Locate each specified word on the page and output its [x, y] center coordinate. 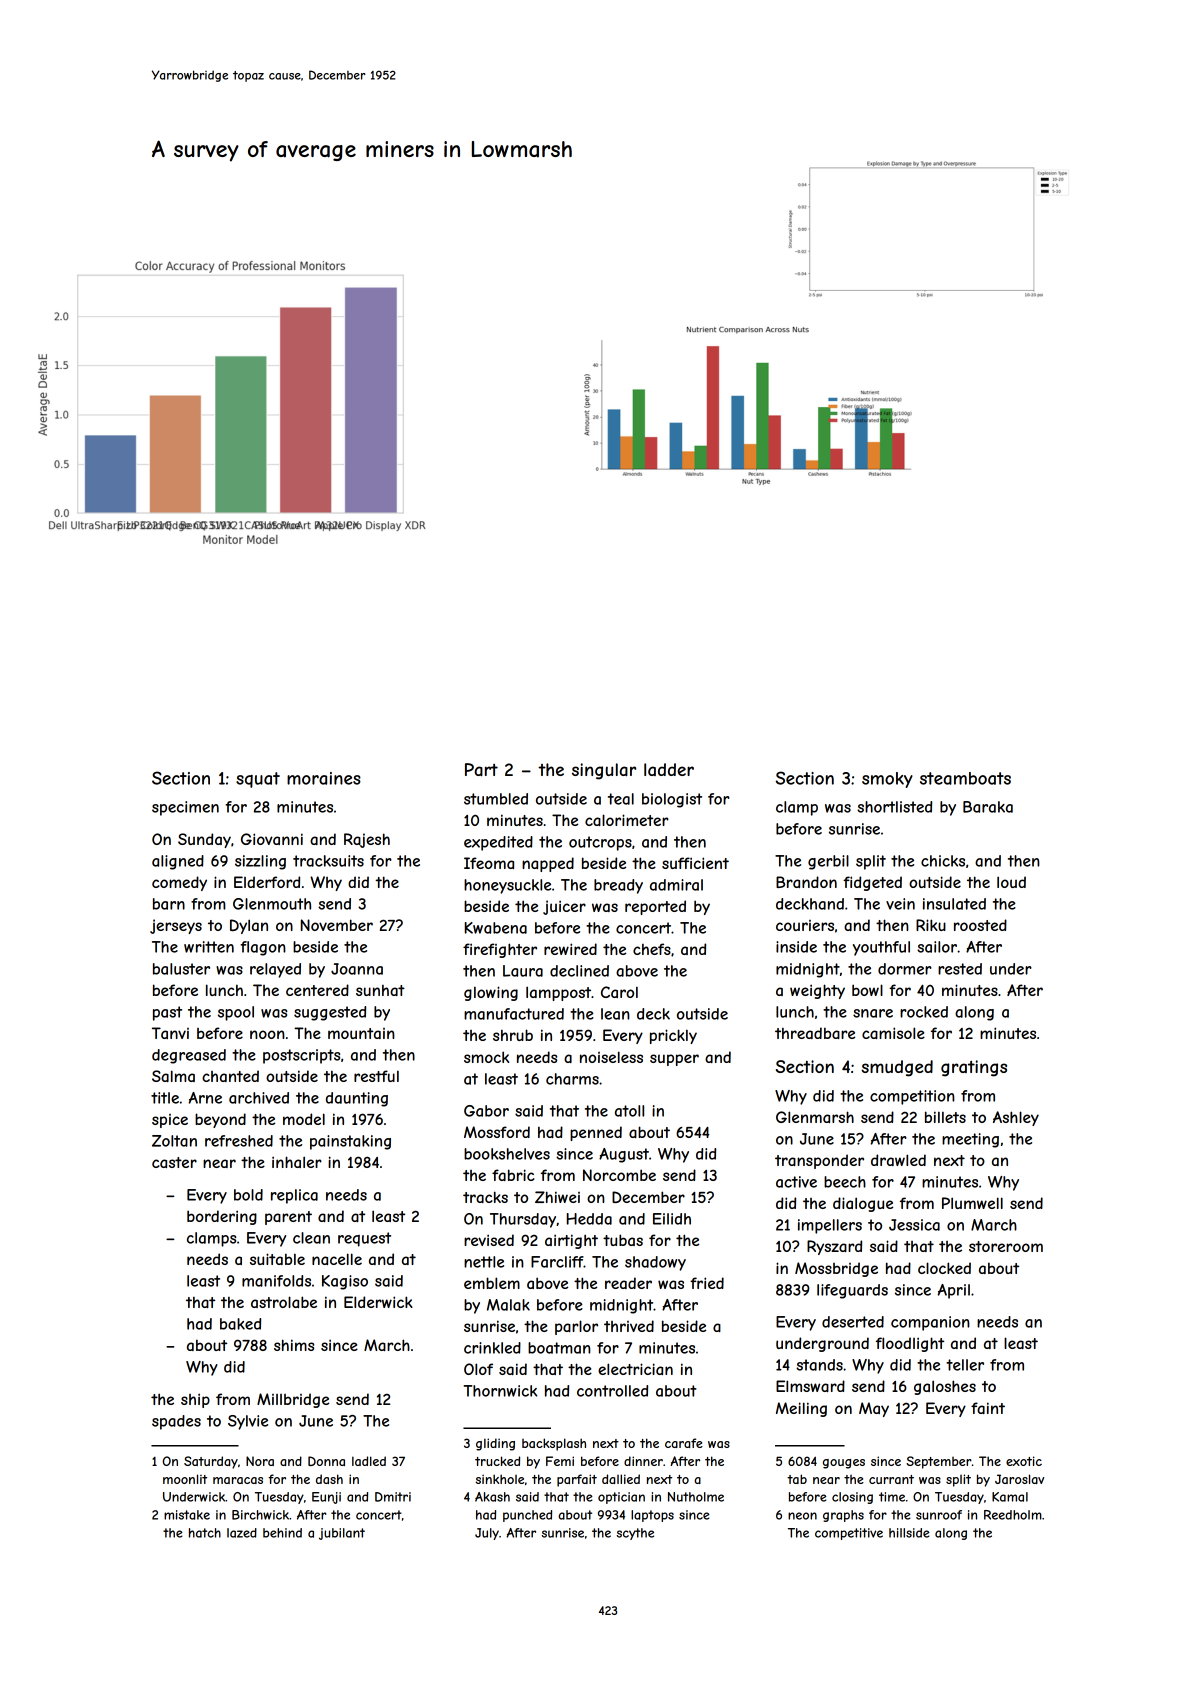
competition [912, 1097]
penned [596, 1133]
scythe [635, 1534]
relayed [275, 970]
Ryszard [834, 1247]
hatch [205, 1533]
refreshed [239, 1141]
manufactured [514, 1014]
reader [628, 1283]
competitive [849, 1534]
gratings [974, 1068]
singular [604, 771]
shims [294, 1345]
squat [258, 780]
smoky [887, 780]
